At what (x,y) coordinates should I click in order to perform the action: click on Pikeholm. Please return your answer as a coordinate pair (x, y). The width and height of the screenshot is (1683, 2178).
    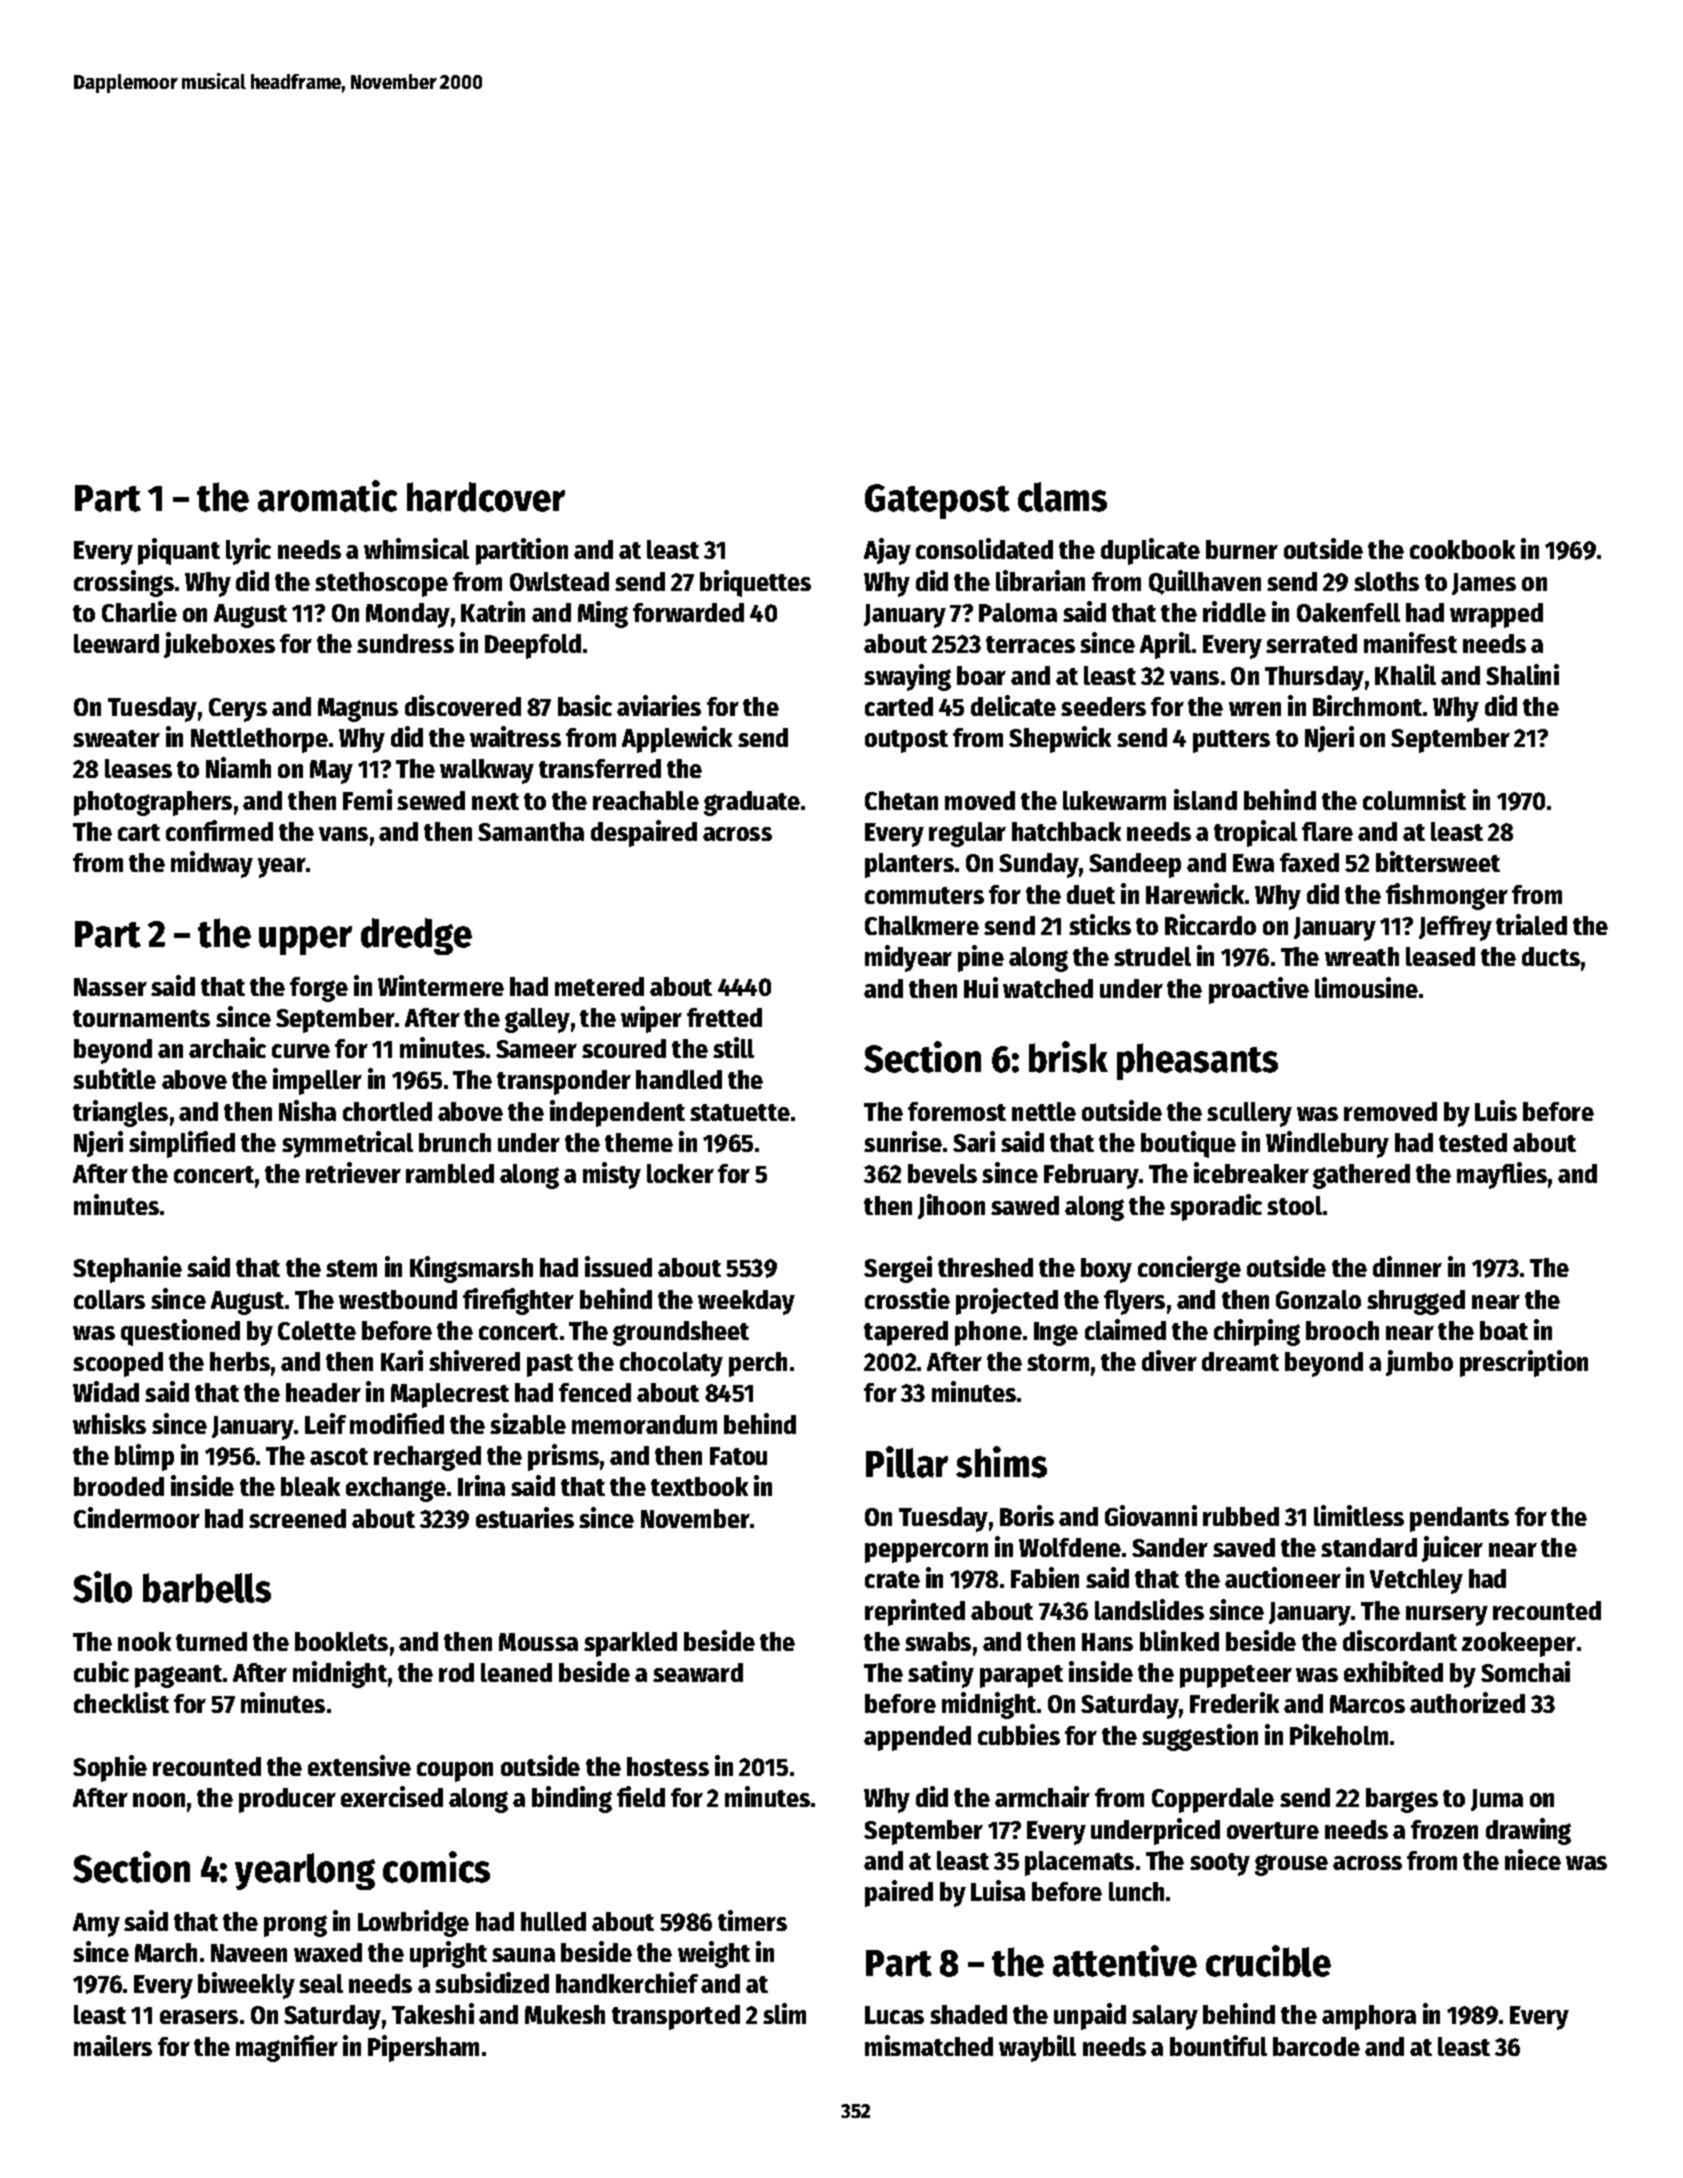
    Looking at the image, I should click on (1339, 1734).
